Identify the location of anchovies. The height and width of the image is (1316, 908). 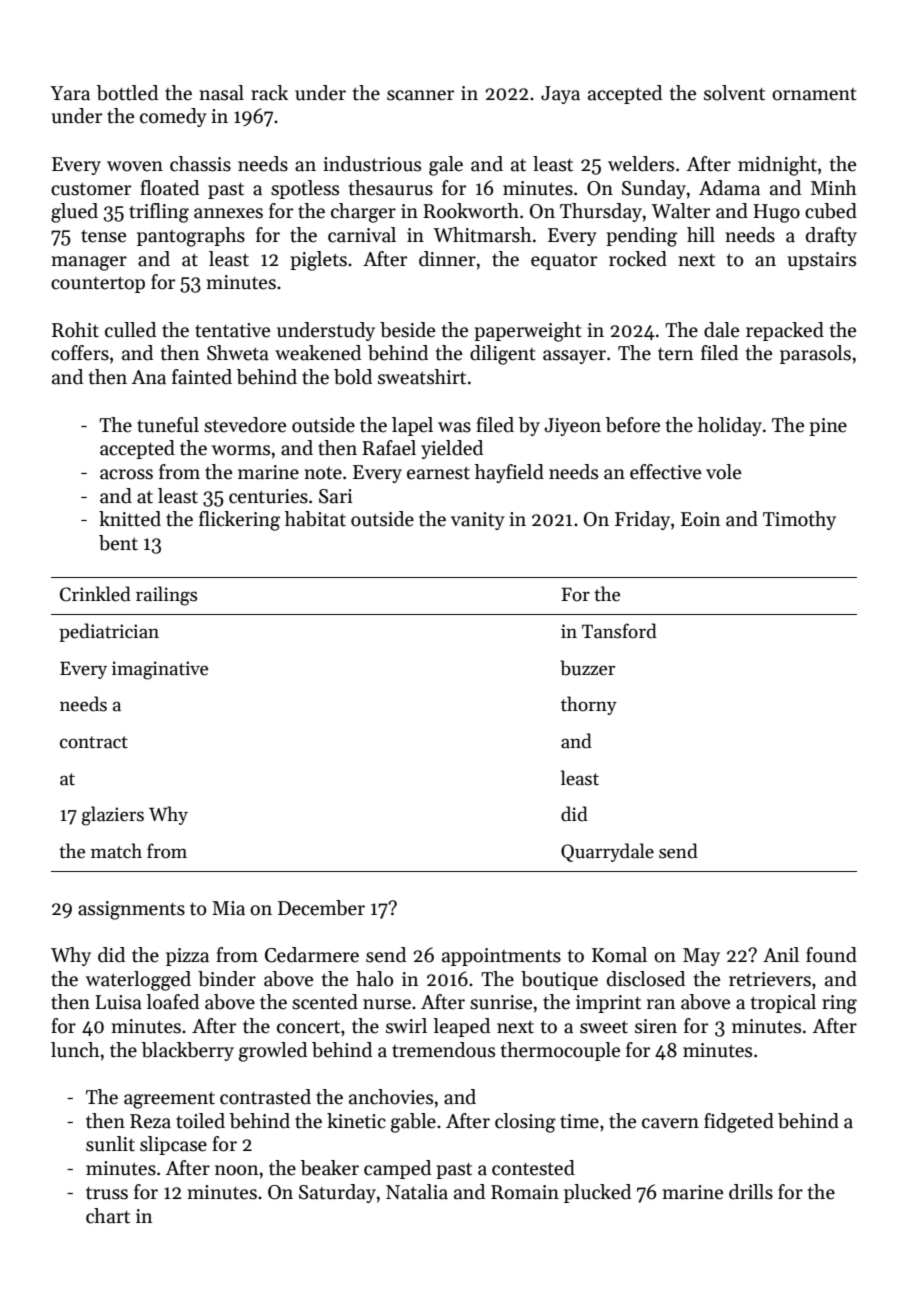
(391, 1097).
